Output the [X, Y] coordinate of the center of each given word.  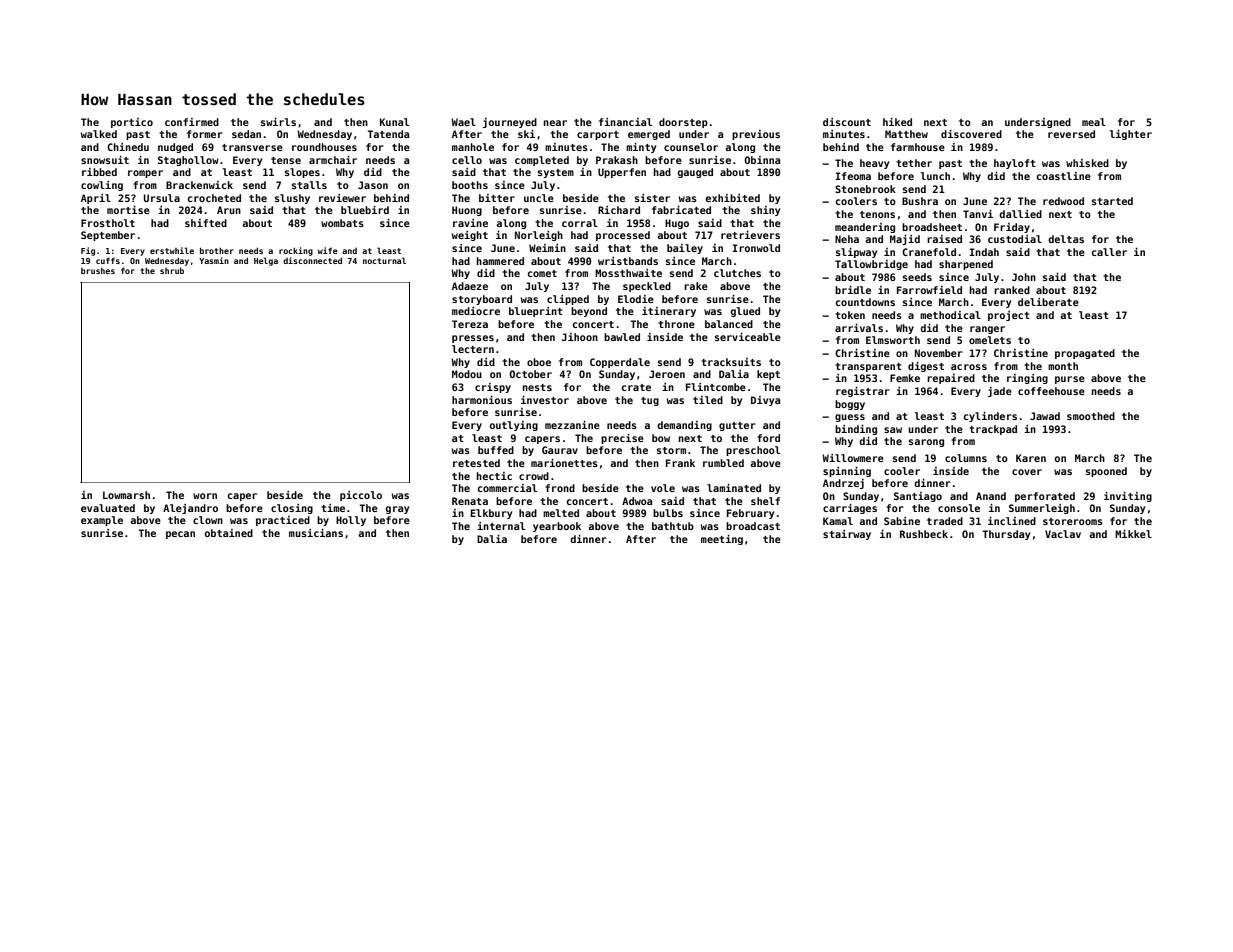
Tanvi [978, 214]
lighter [1131, 135]
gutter [737, 426]
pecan [180, 535]
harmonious [482, 400]
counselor [691, 147]
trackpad [993, 430]
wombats [342, 223]
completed [542, 161]
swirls [278, 122]
